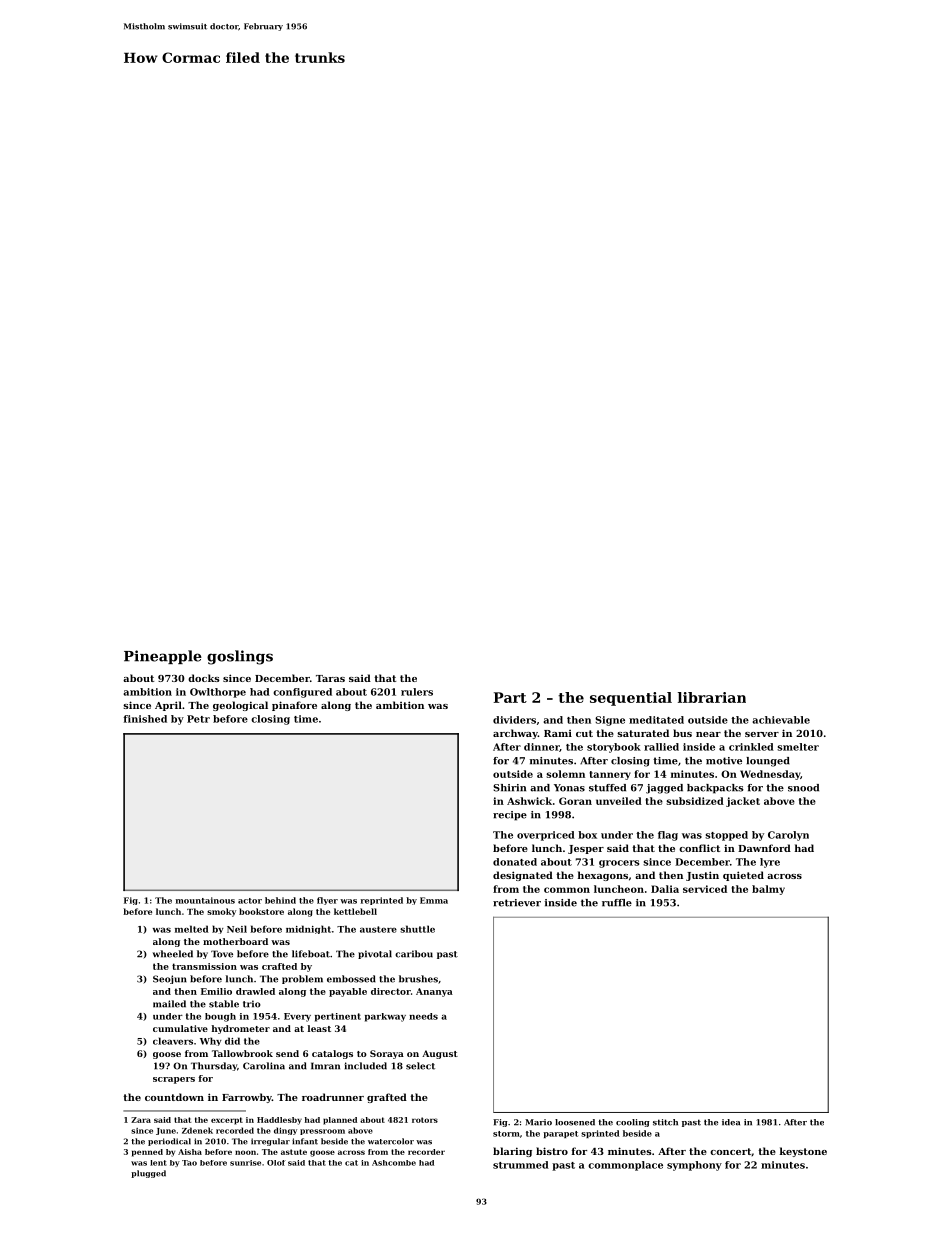 The image size is (952, 1233). What do you see at coordinates (382, 901) in the document?
I see `reprinted` at bounding box center [382, 901].
